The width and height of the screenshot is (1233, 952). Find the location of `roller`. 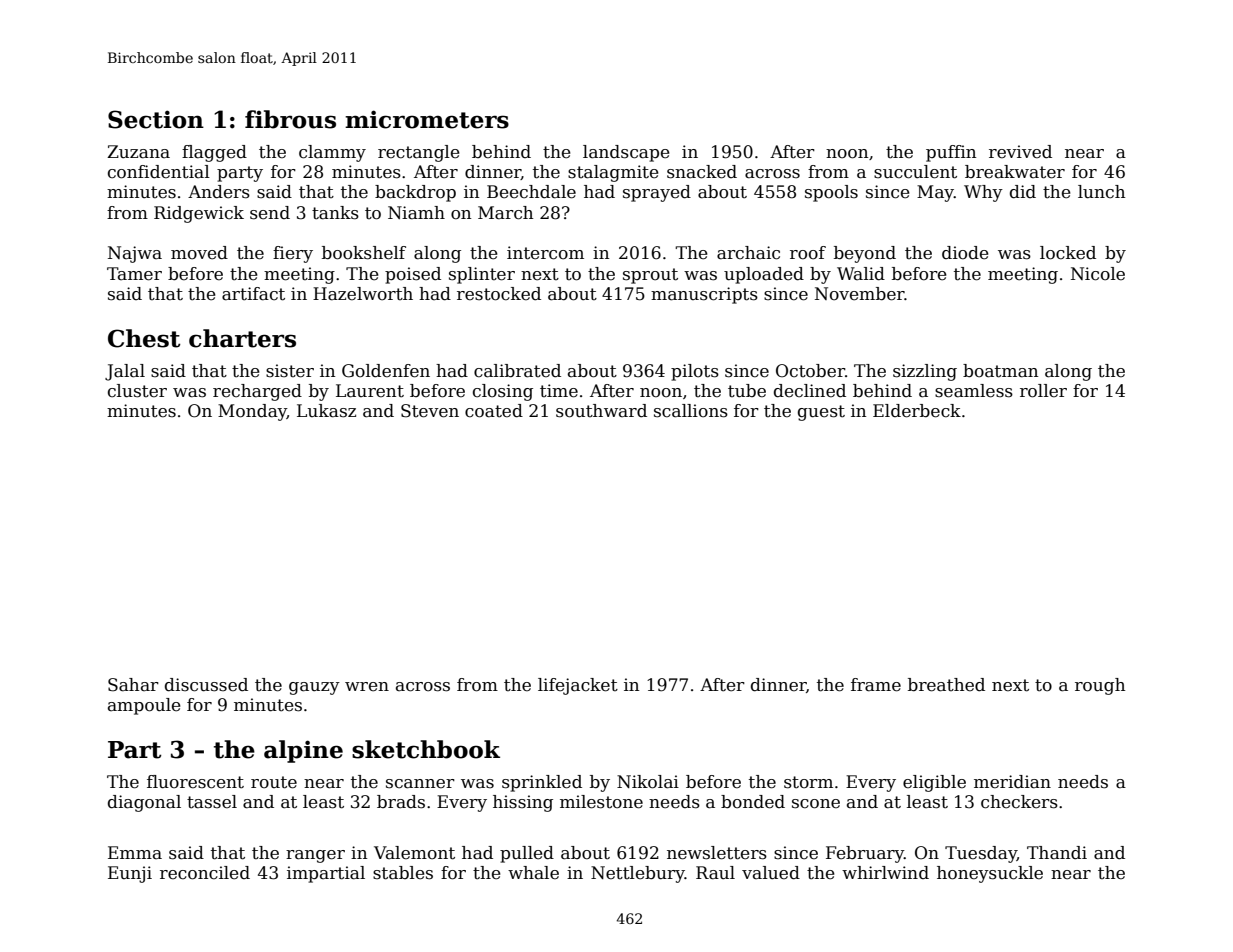

roller is located at coordinates (1043, 391).
